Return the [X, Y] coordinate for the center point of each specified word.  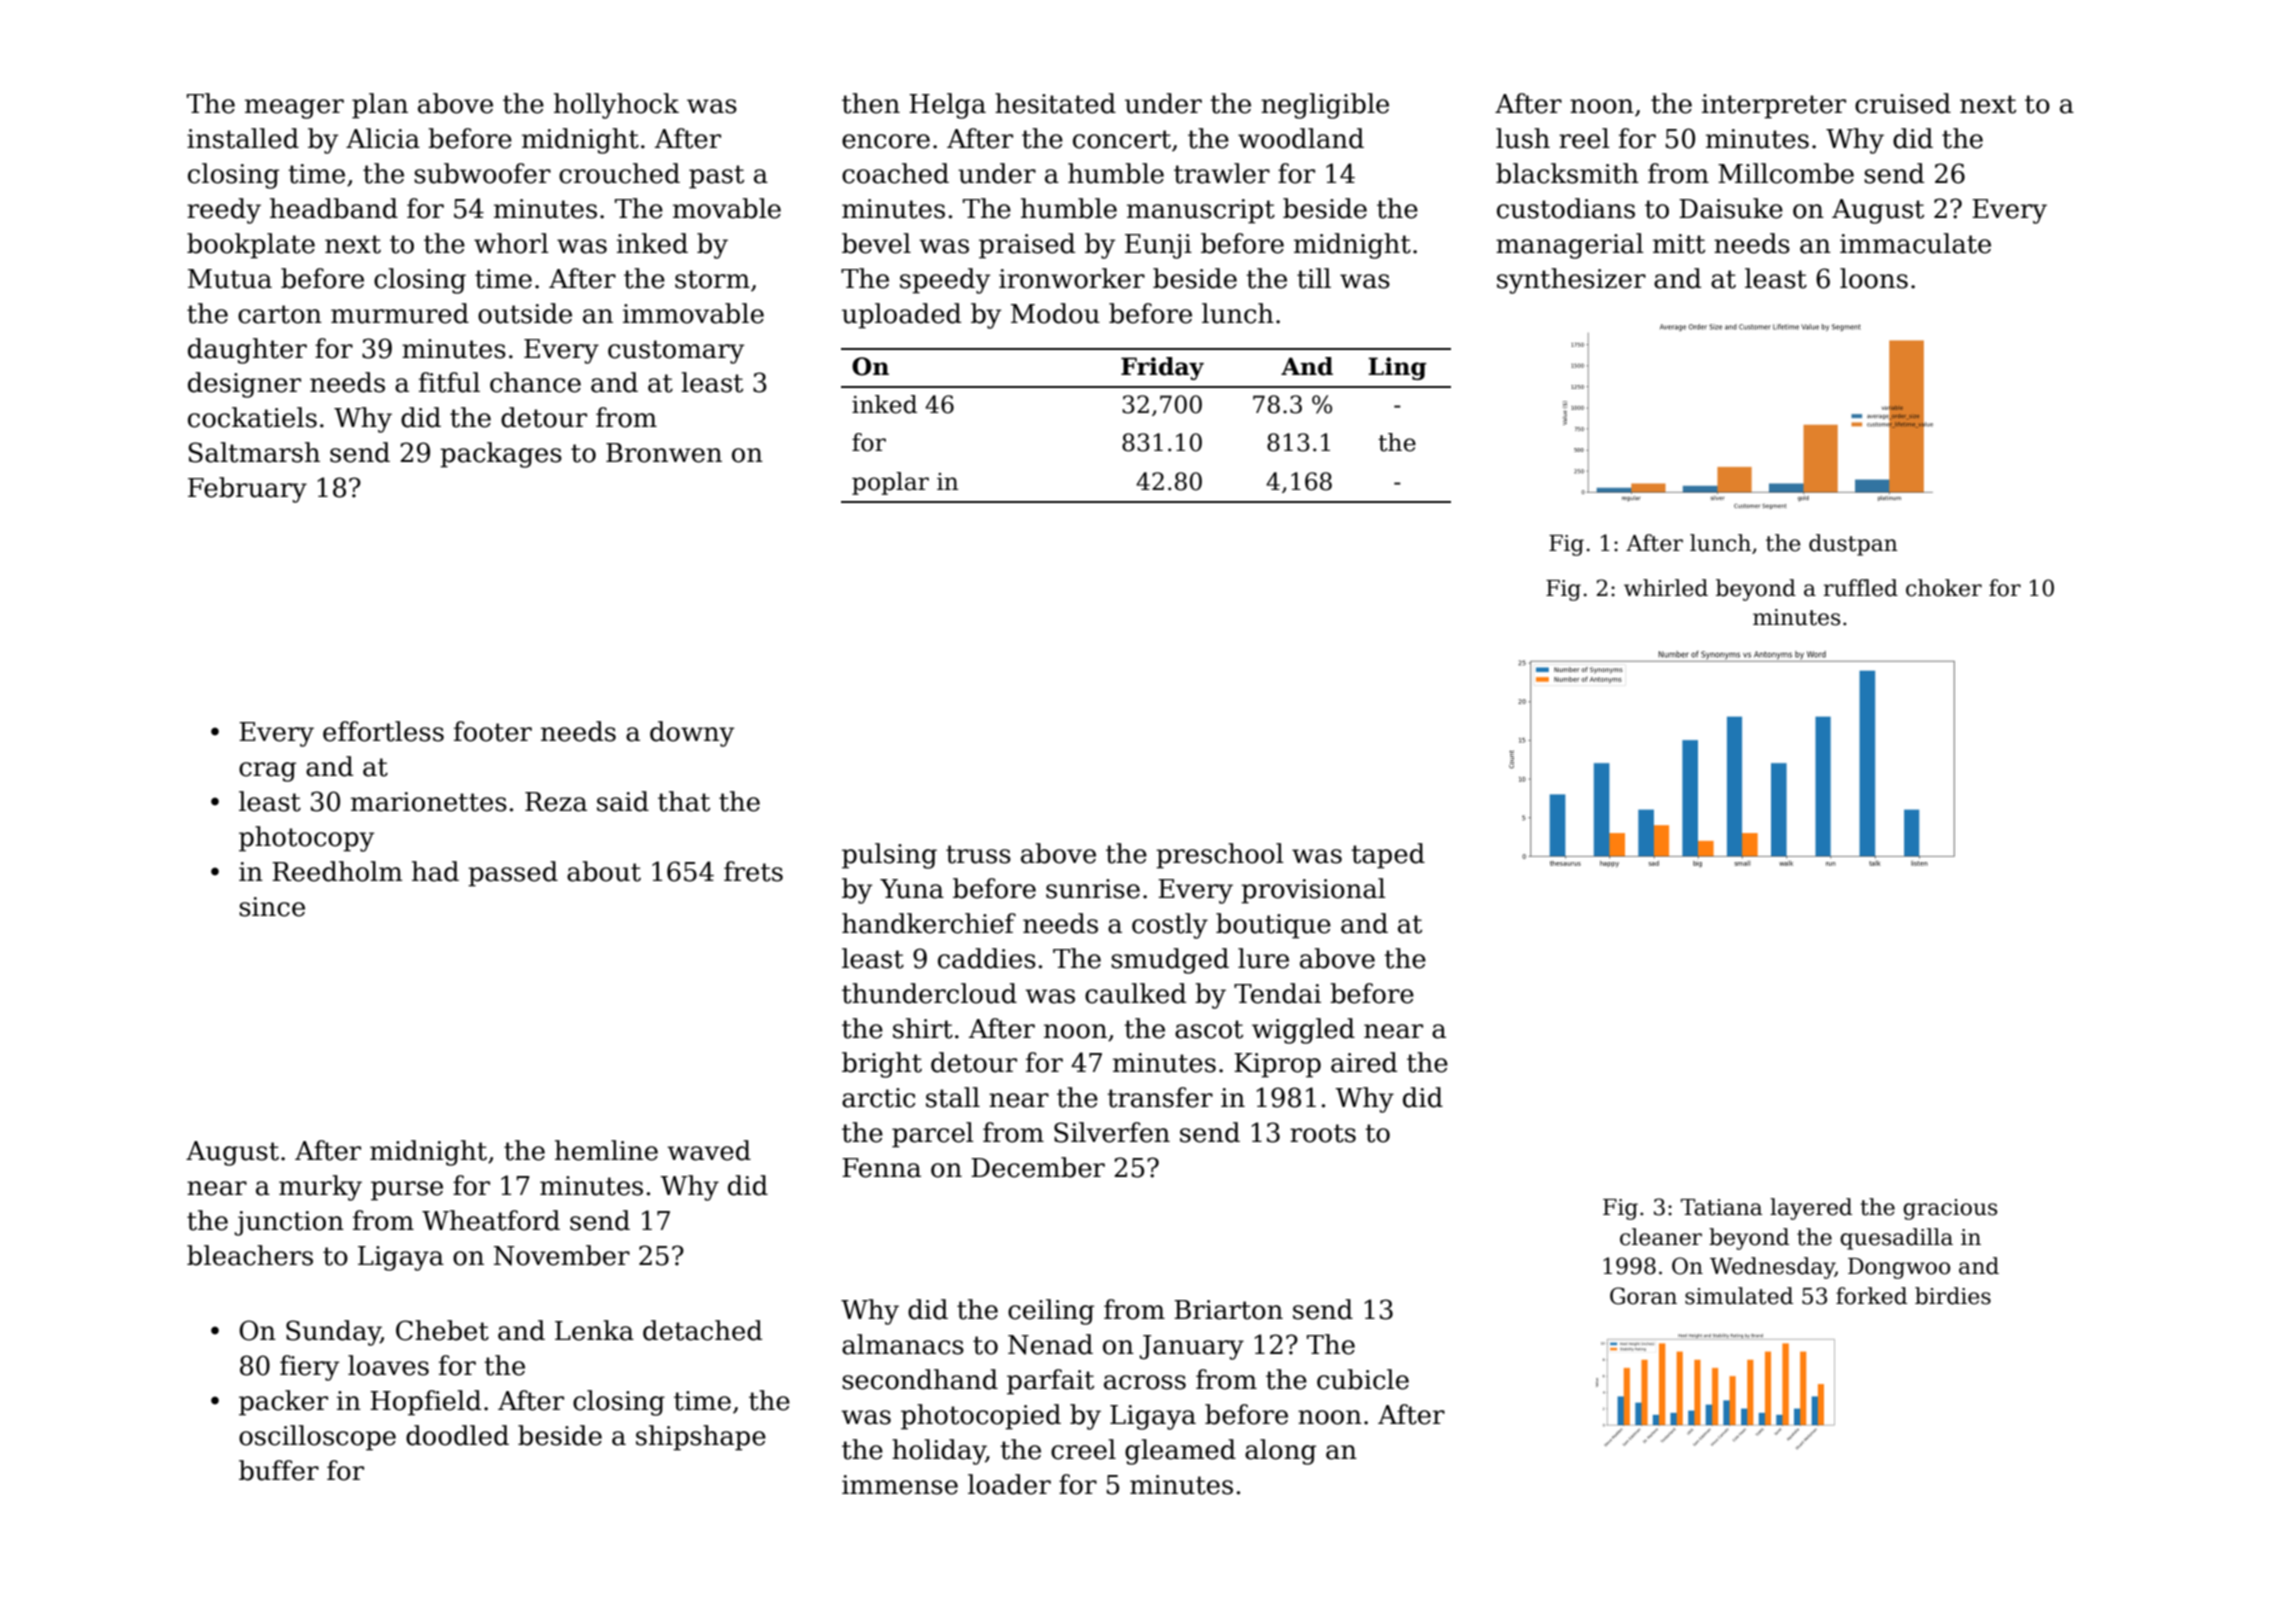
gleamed [1180, 1452]
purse [407, 1191]
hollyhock [616, 106]
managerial [1570, 246]
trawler [1222, 173]
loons [1874, 278]
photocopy [307, 839]
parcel [933, 1135]
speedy [945, 281]
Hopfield [425, 1403]
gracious [1950, 1209]
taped [1388, 856]
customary [676, 352]
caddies [987, 958]
